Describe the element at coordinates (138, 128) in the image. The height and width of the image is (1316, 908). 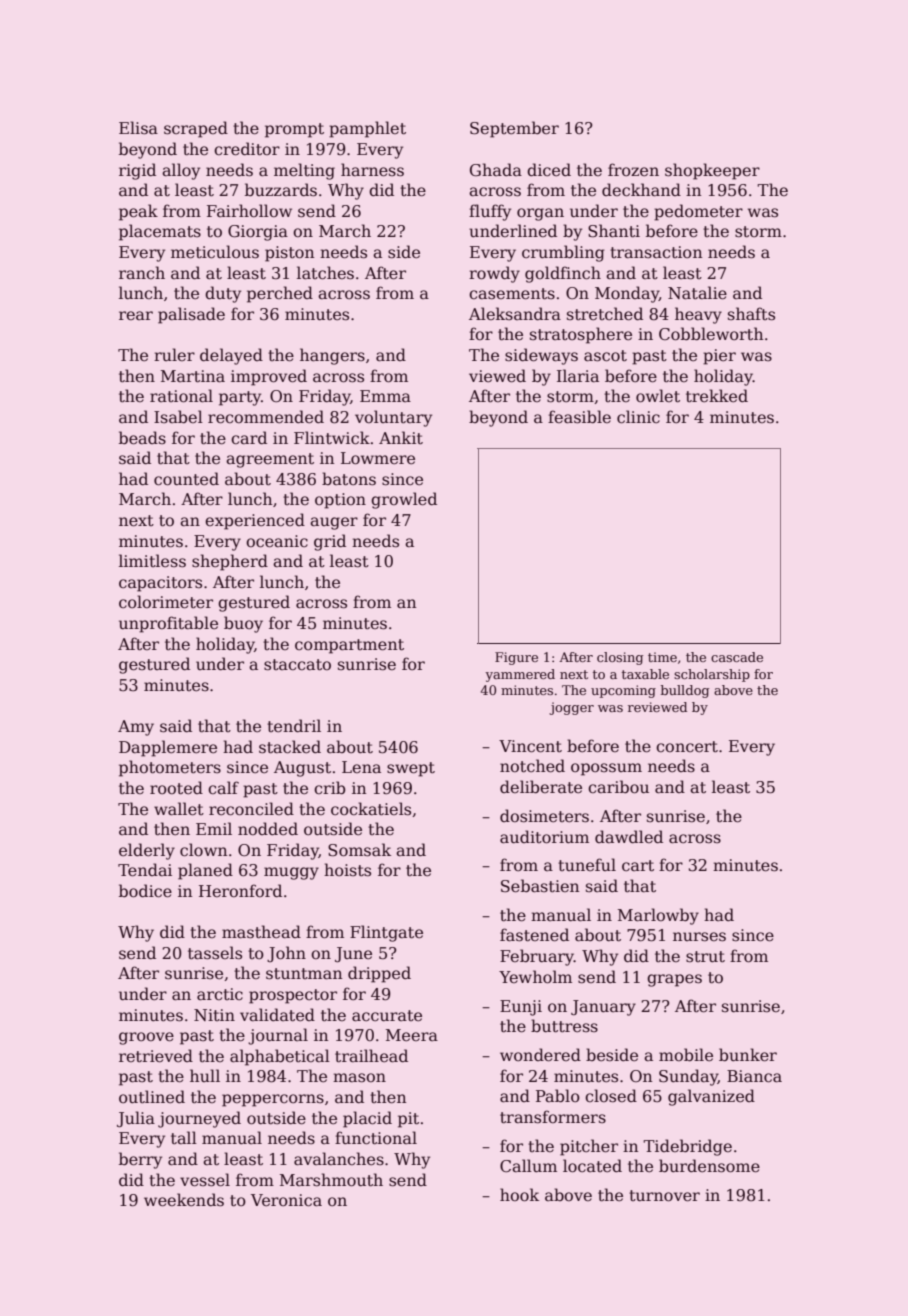
I see `Elisa` at that location.
